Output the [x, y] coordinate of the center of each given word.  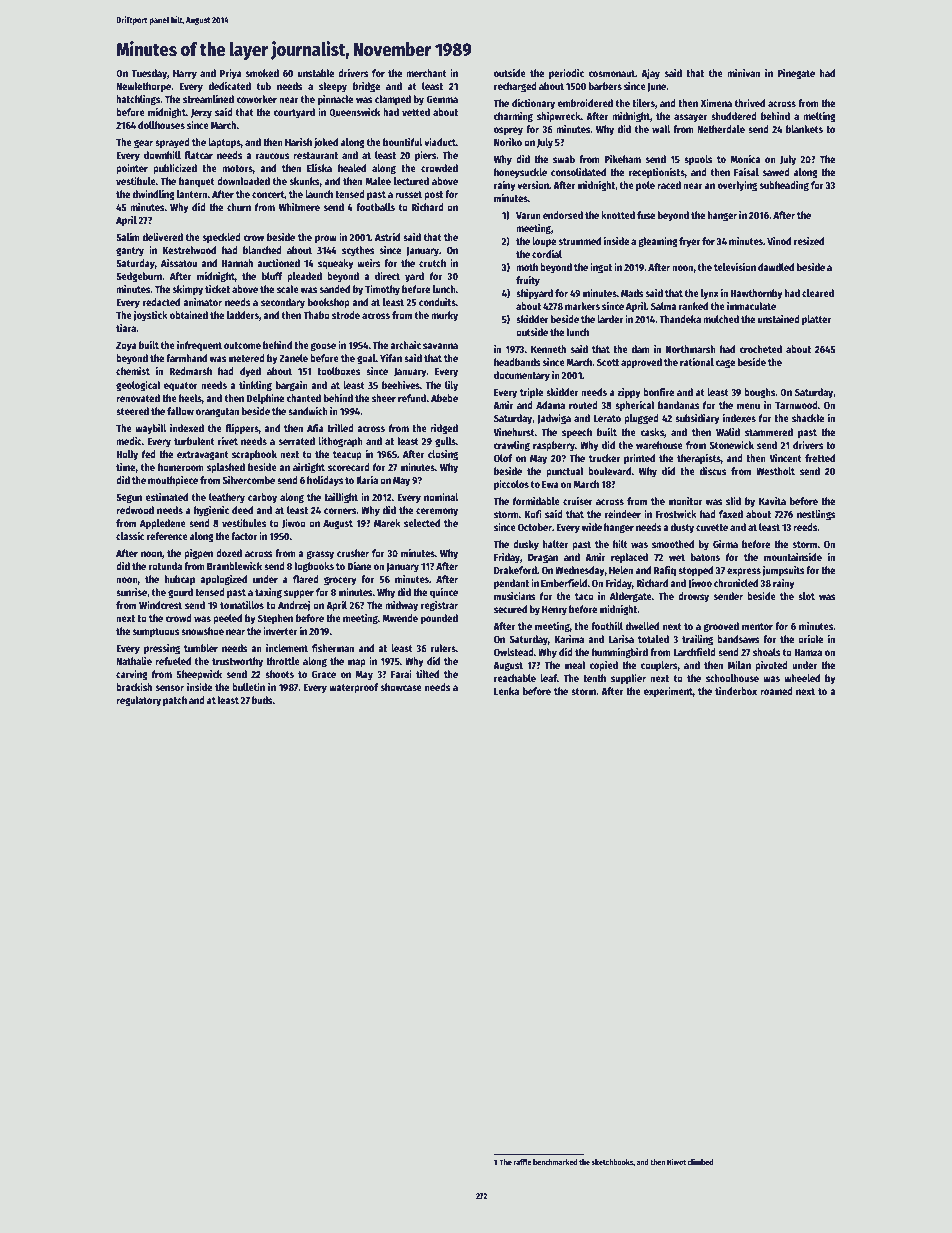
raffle [522, 1162]
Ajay [650, 74]
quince [444, 593]
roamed [776, 691]
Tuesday [149, 74]
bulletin [248, 687]
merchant [426, 73]
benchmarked [555, 1162]
